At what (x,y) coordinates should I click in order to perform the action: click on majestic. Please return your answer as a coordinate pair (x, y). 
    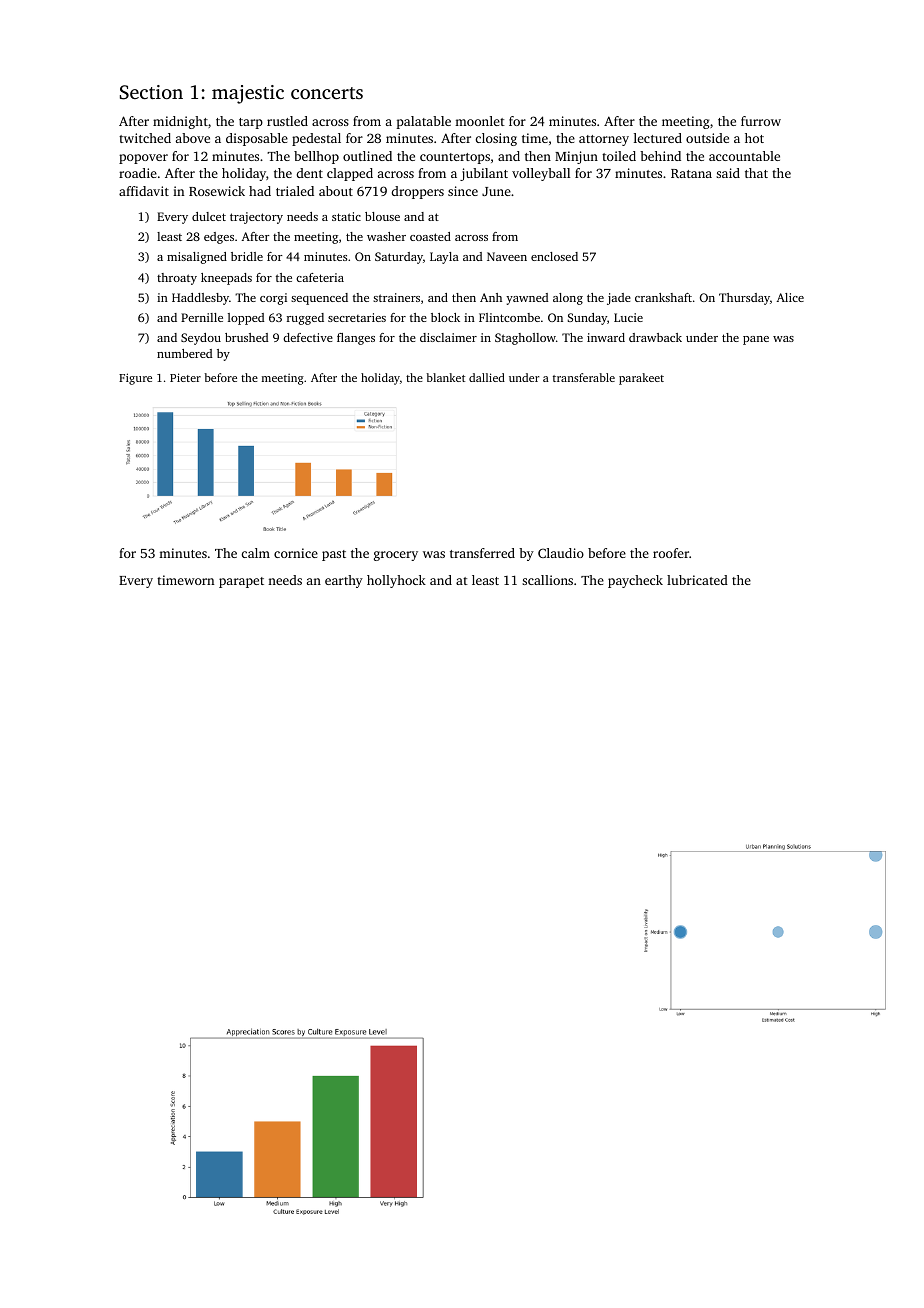
    Looking at the image, I should click on (248, 94).
